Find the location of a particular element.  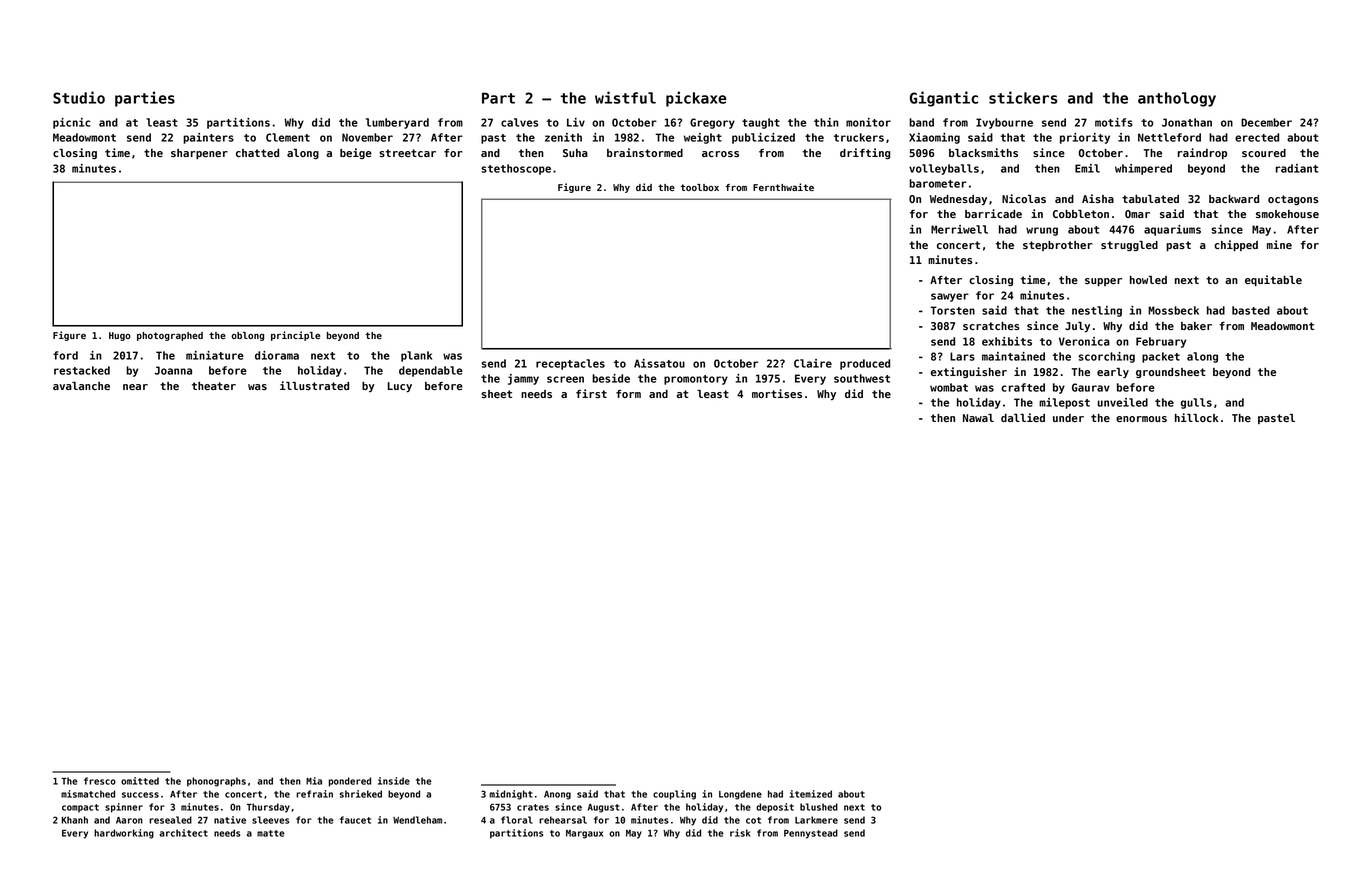

theater is located at coordinates (214, 386).
